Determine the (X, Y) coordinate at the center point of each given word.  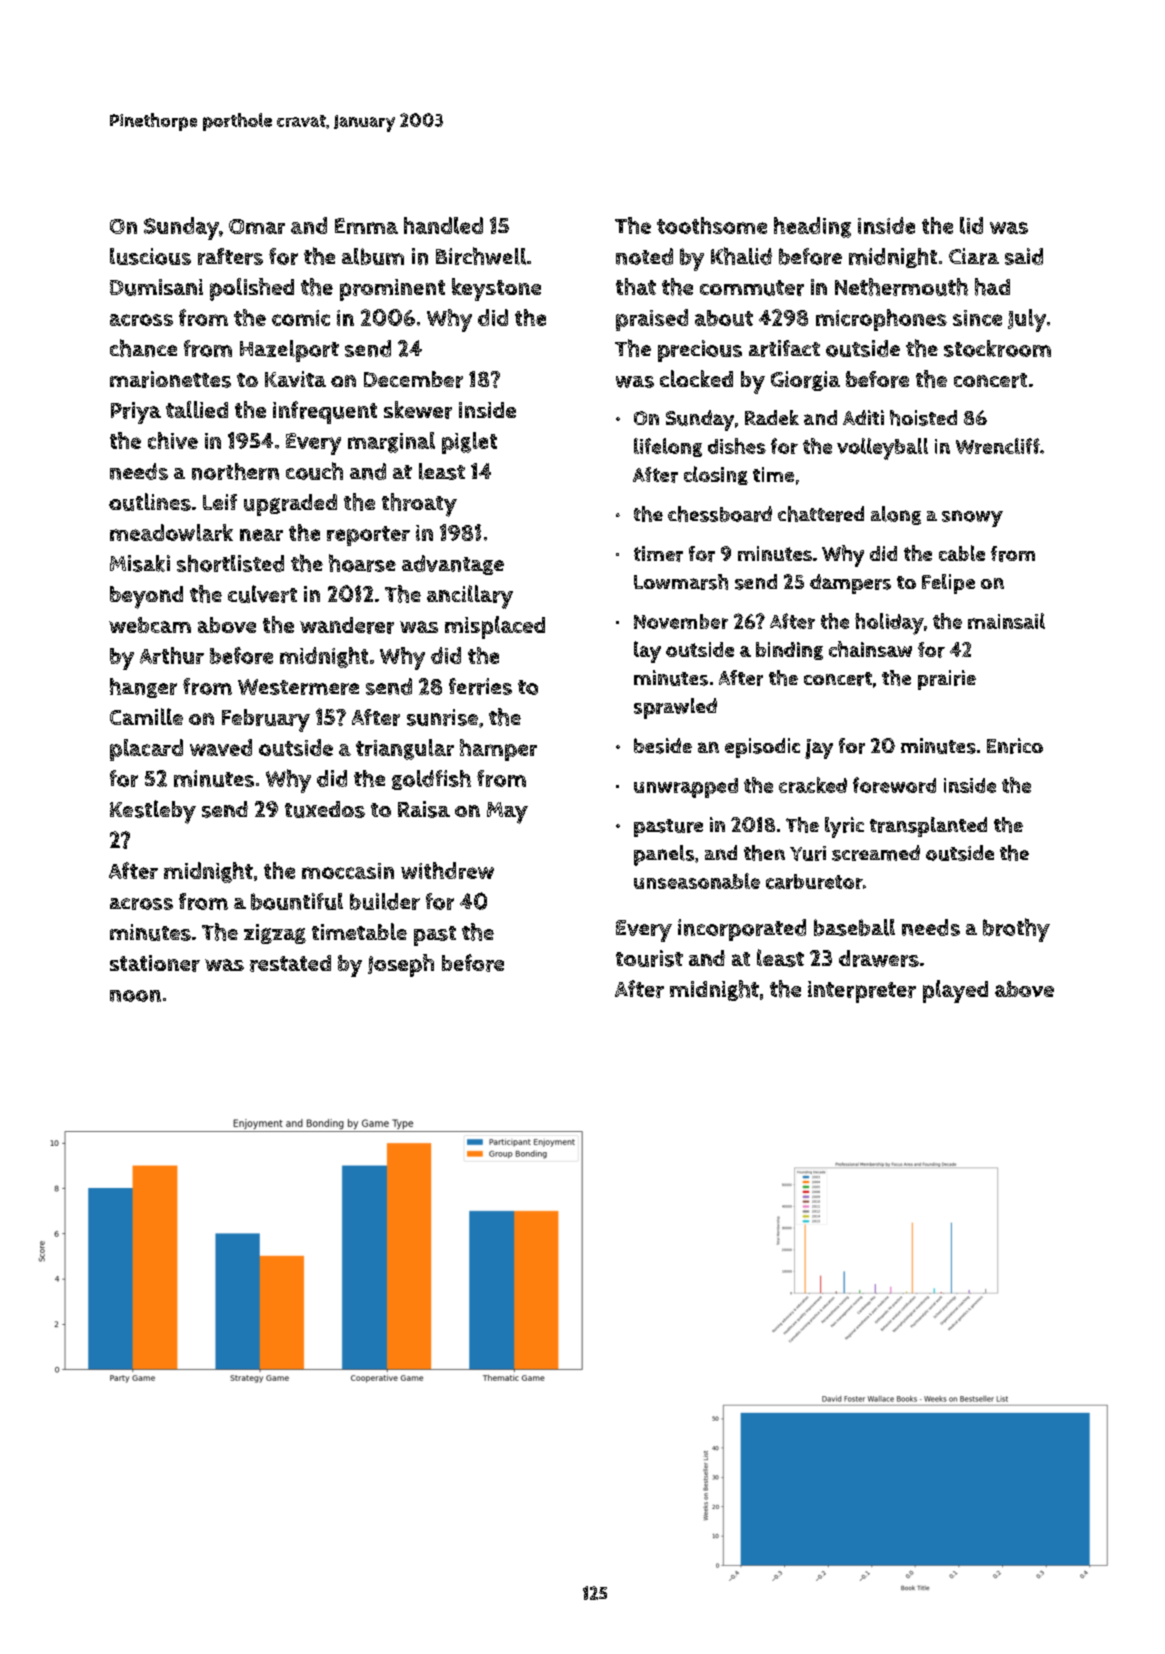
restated (290, 963)
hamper (498, 750)
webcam (150, 625)
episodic (762, 748)
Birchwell (481, 256)
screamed (876, 853)
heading (812, 227)
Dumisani (156, 287)
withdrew (447, 870)
